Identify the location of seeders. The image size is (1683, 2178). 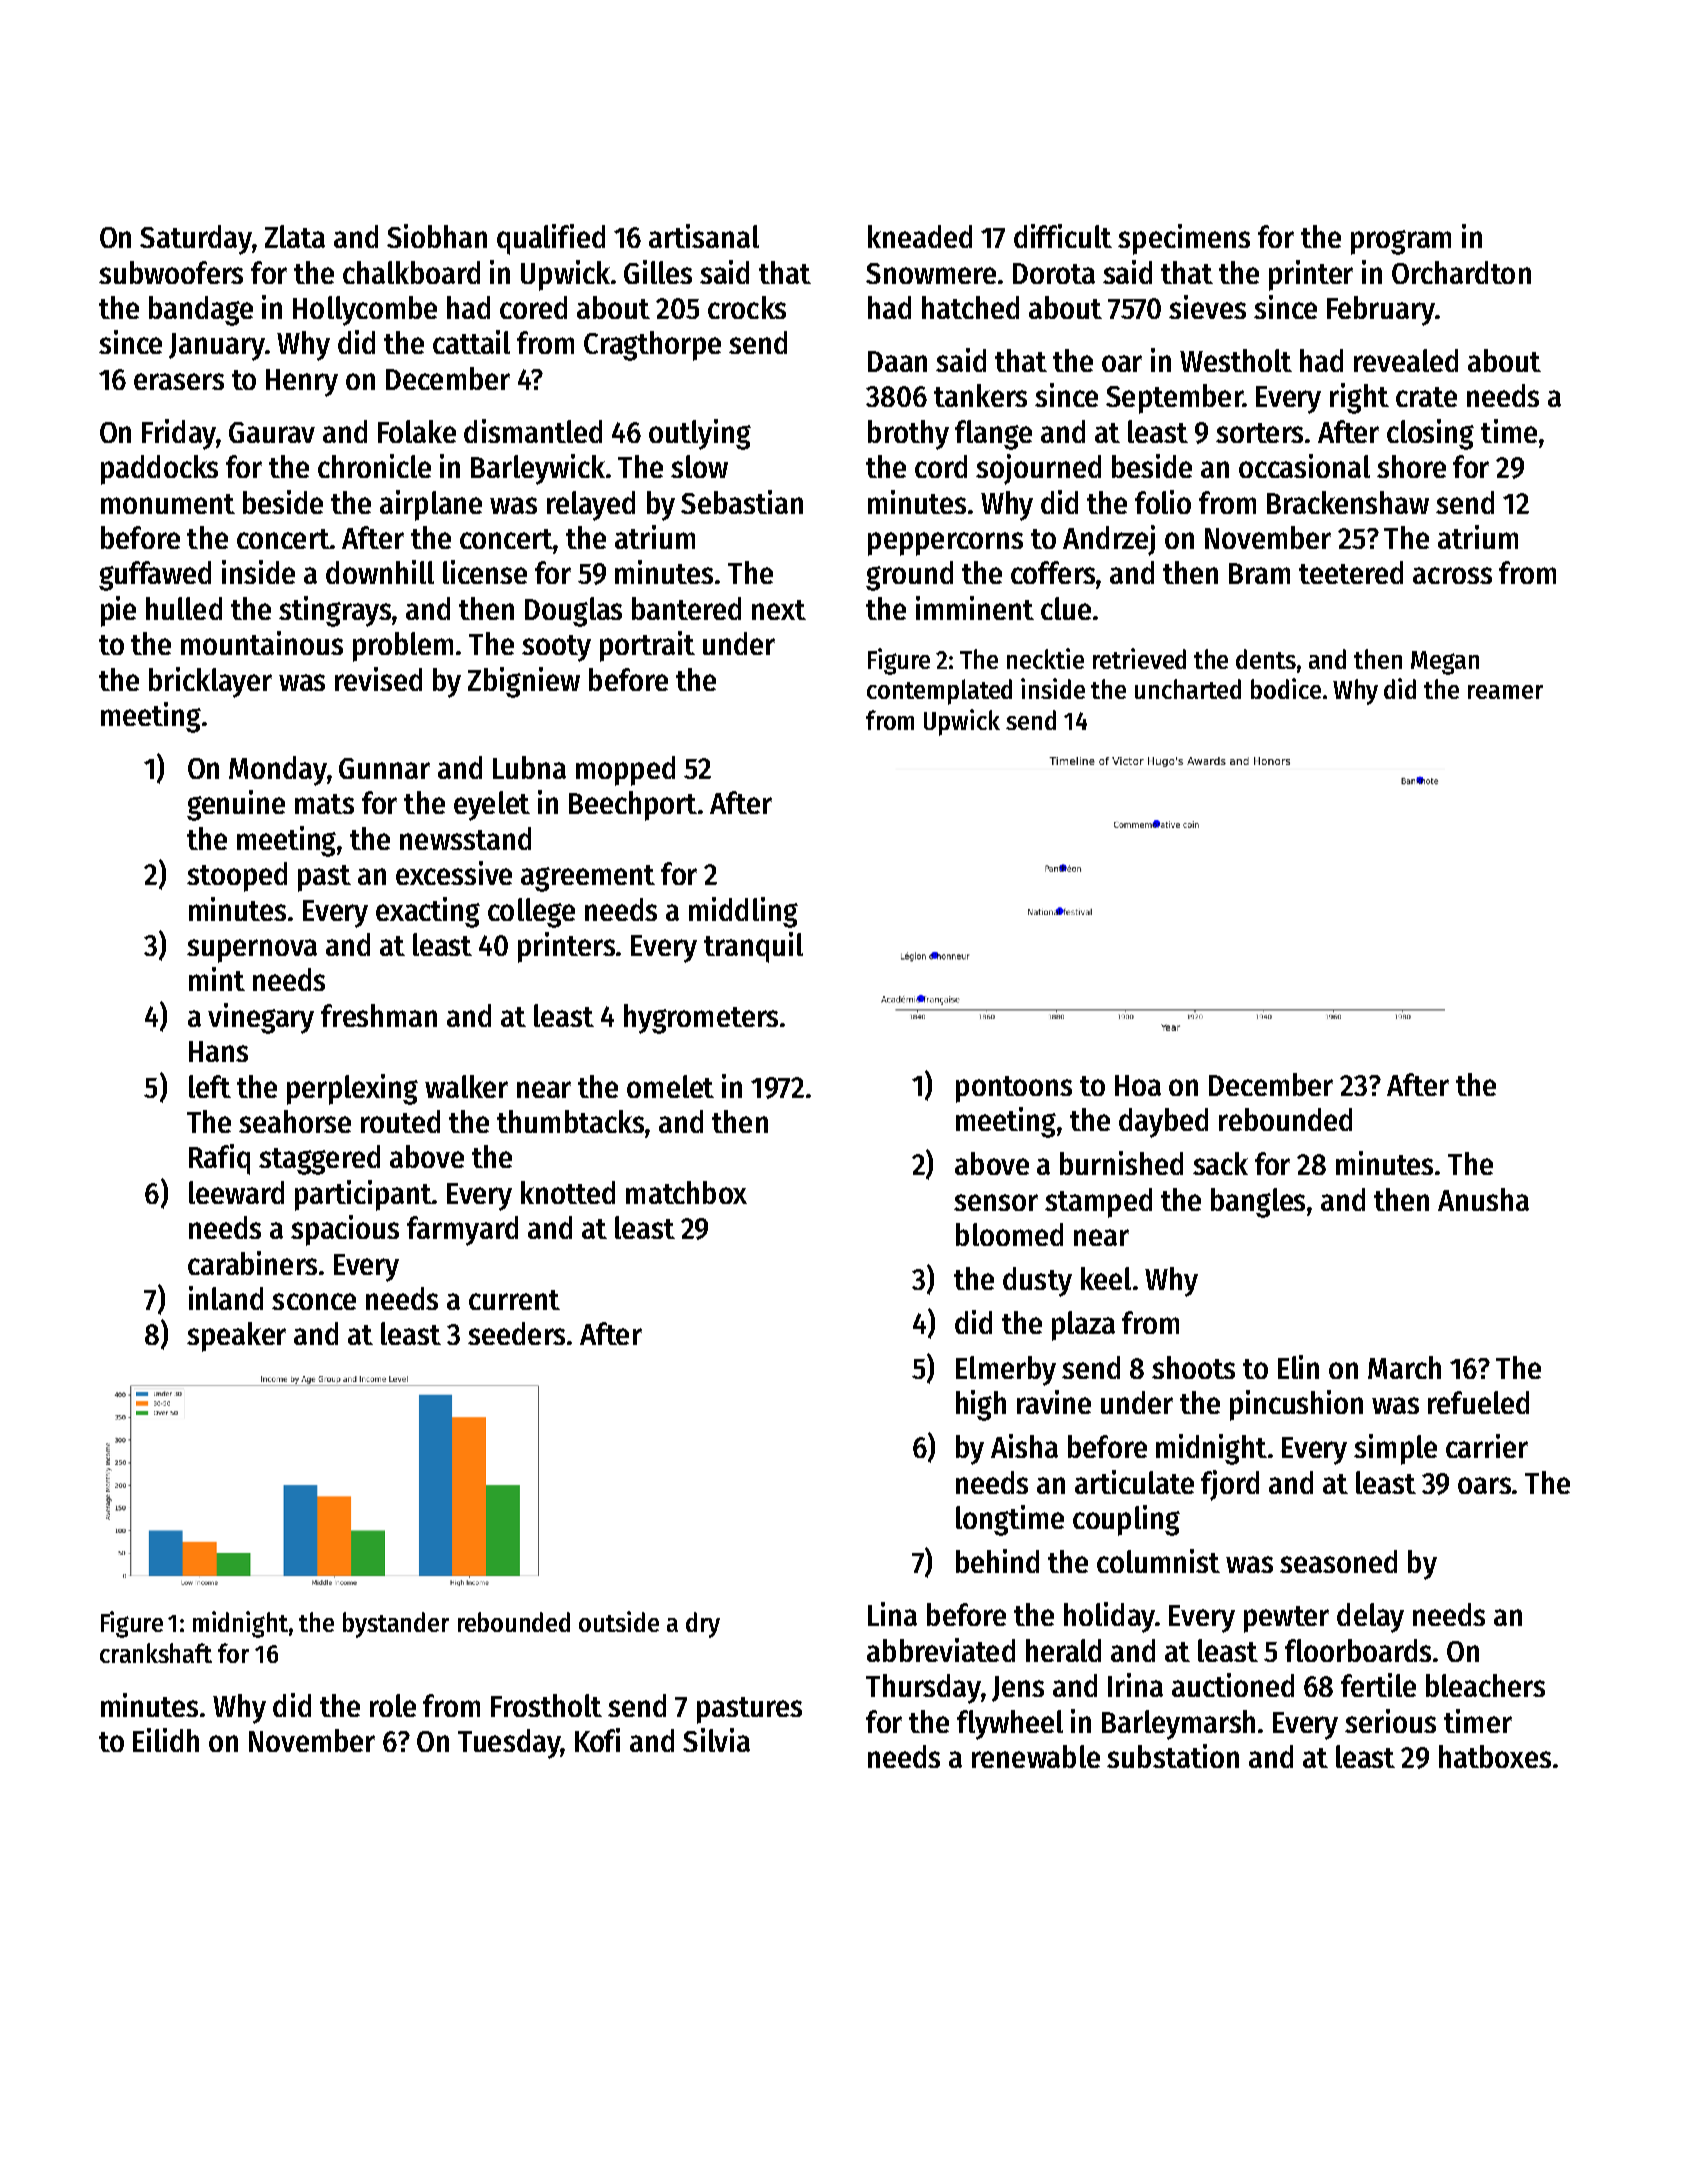
(516, 1333).
